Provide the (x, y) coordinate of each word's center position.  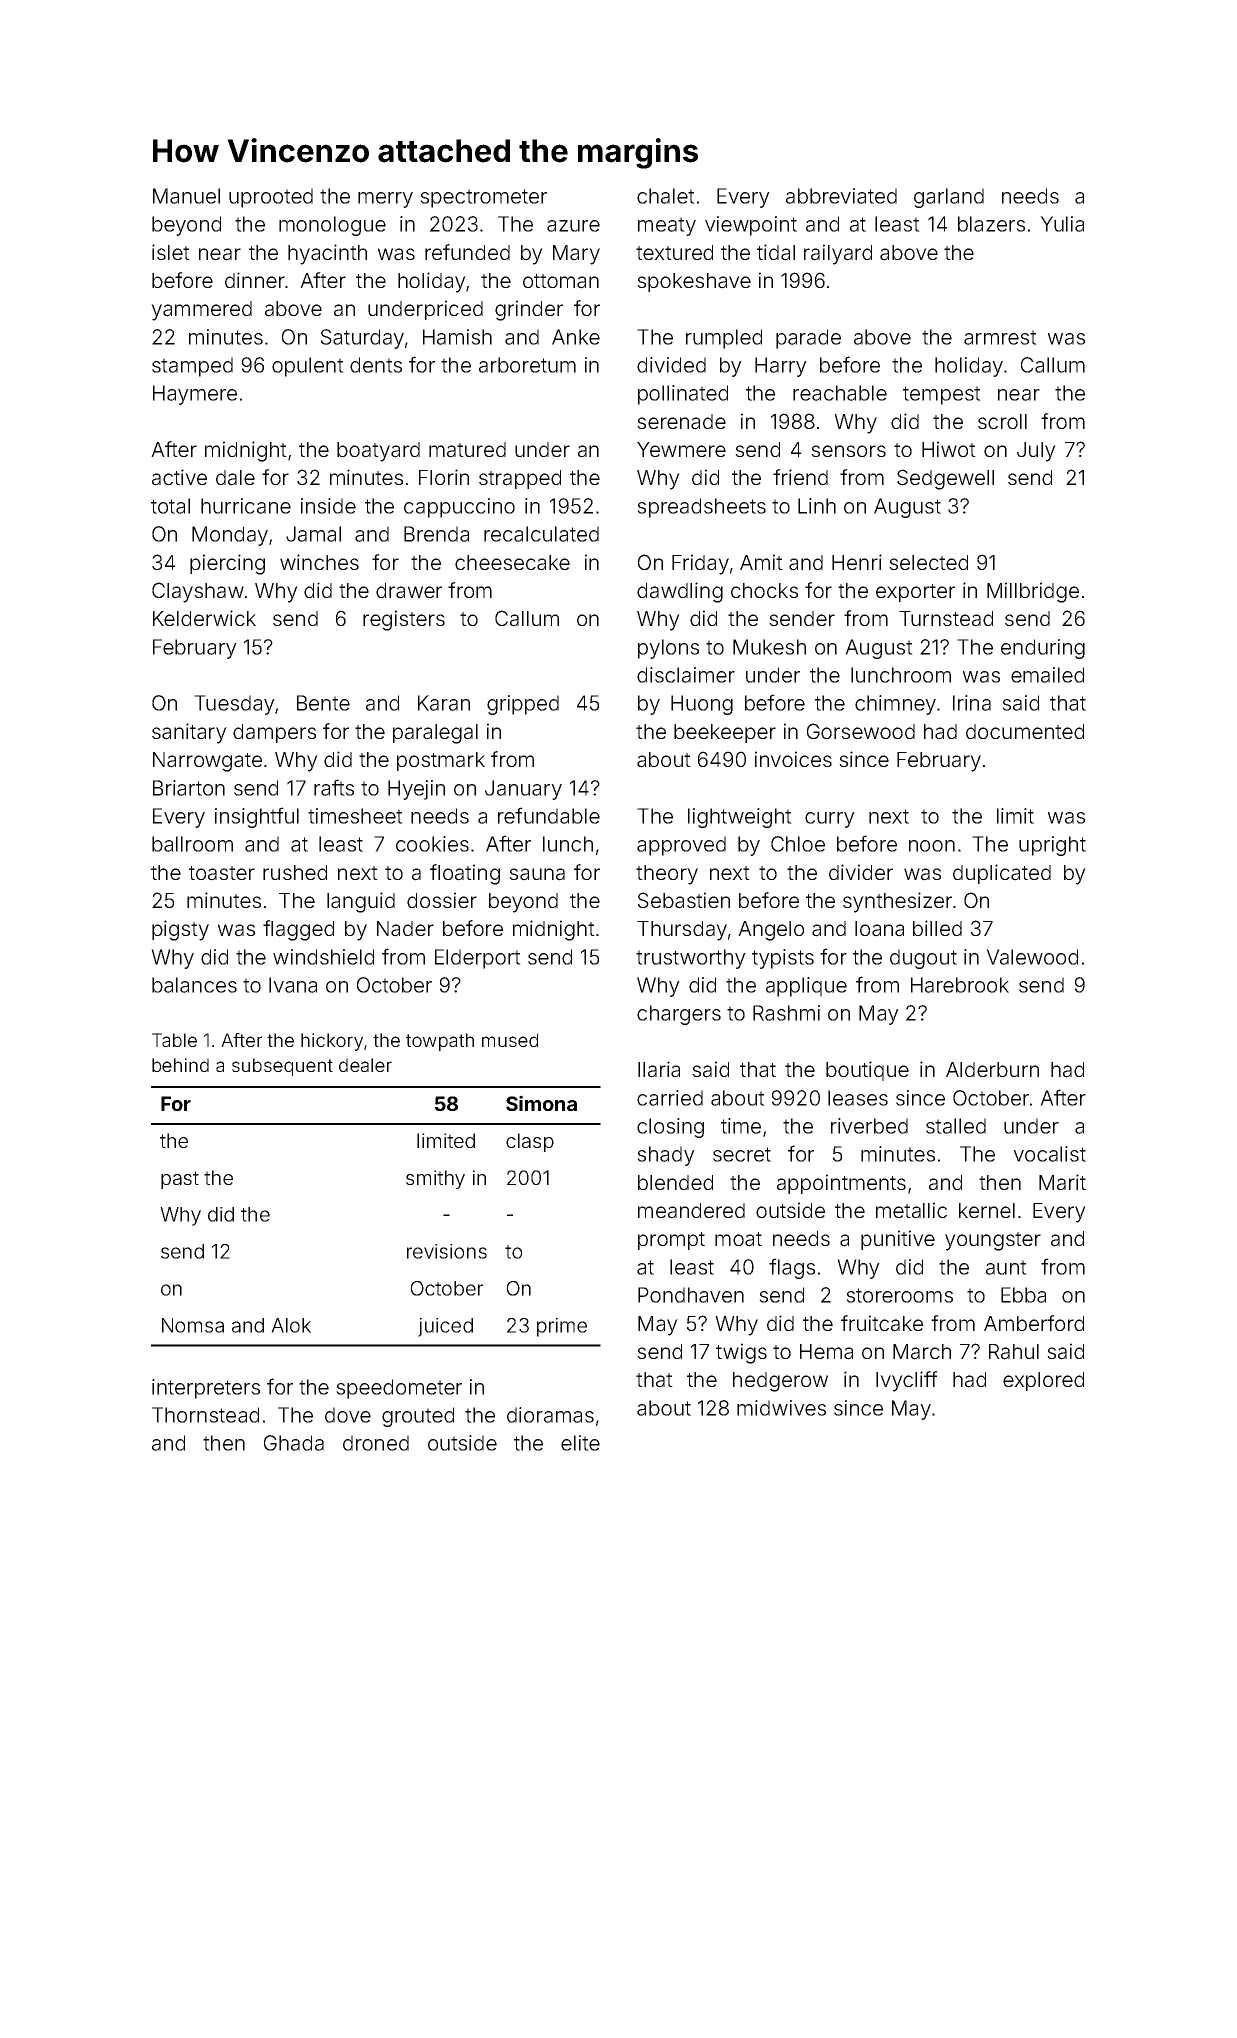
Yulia (1062, 224)
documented (1025, 731)
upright (1052, 846)
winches (319, 562)
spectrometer (483, 198)
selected (928, 562)
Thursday (682, 931)
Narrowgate (207, 762)
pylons (668, 649)
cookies (432, 844)
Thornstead (205, 1415)
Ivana (293, 985)
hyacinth (327, 254)
